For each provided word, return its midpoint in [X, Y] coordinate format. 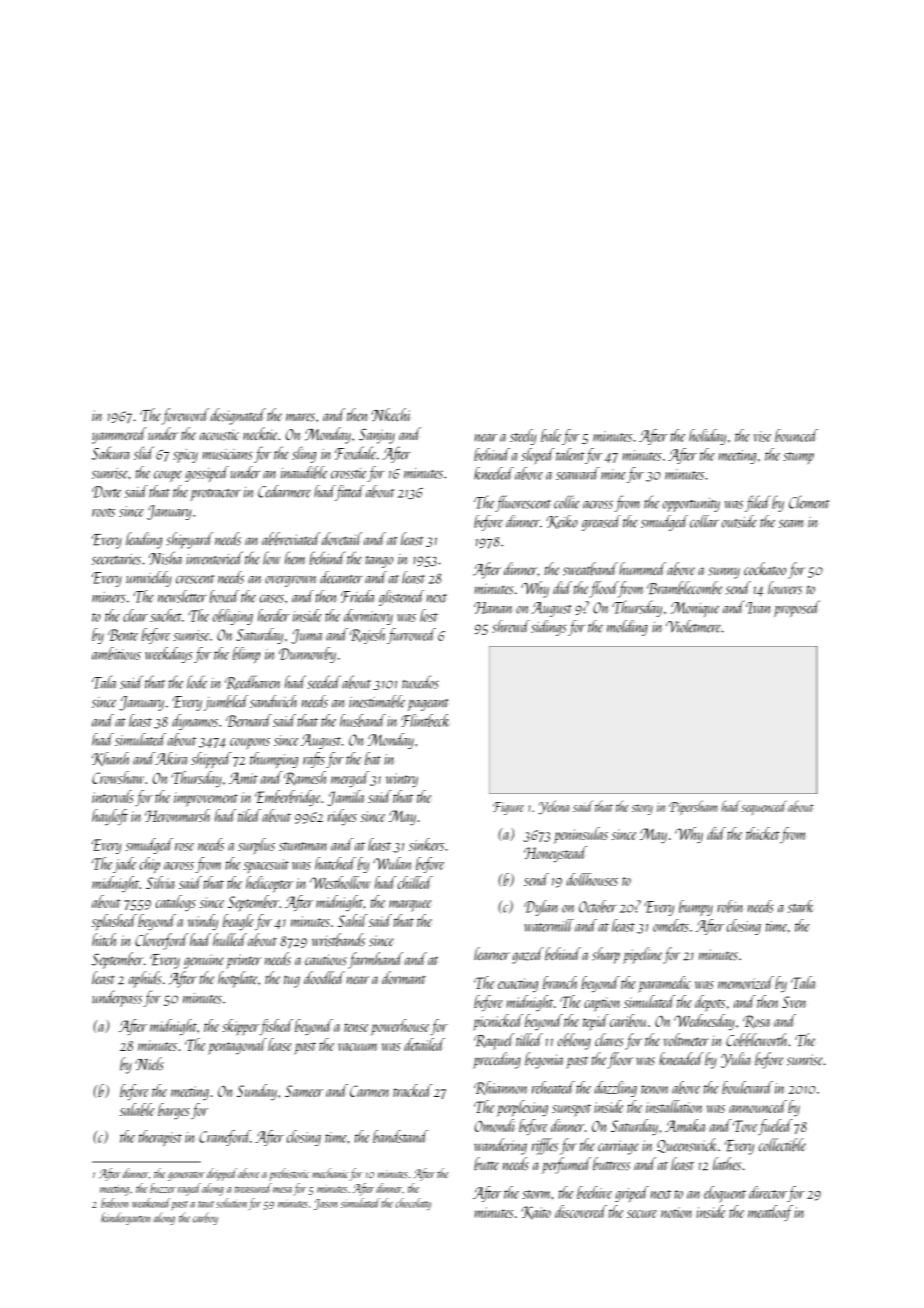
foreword [185, 416]
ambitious [116, 653]
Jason [325, 1204]
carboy [205, 1218]
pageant [428, 705]
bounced [796, 435]
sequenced [764, 807]
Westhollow [340, 882]
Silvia [160, 882]
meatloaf [770, 1213]
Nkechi [391, 414]
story [642, 809]
